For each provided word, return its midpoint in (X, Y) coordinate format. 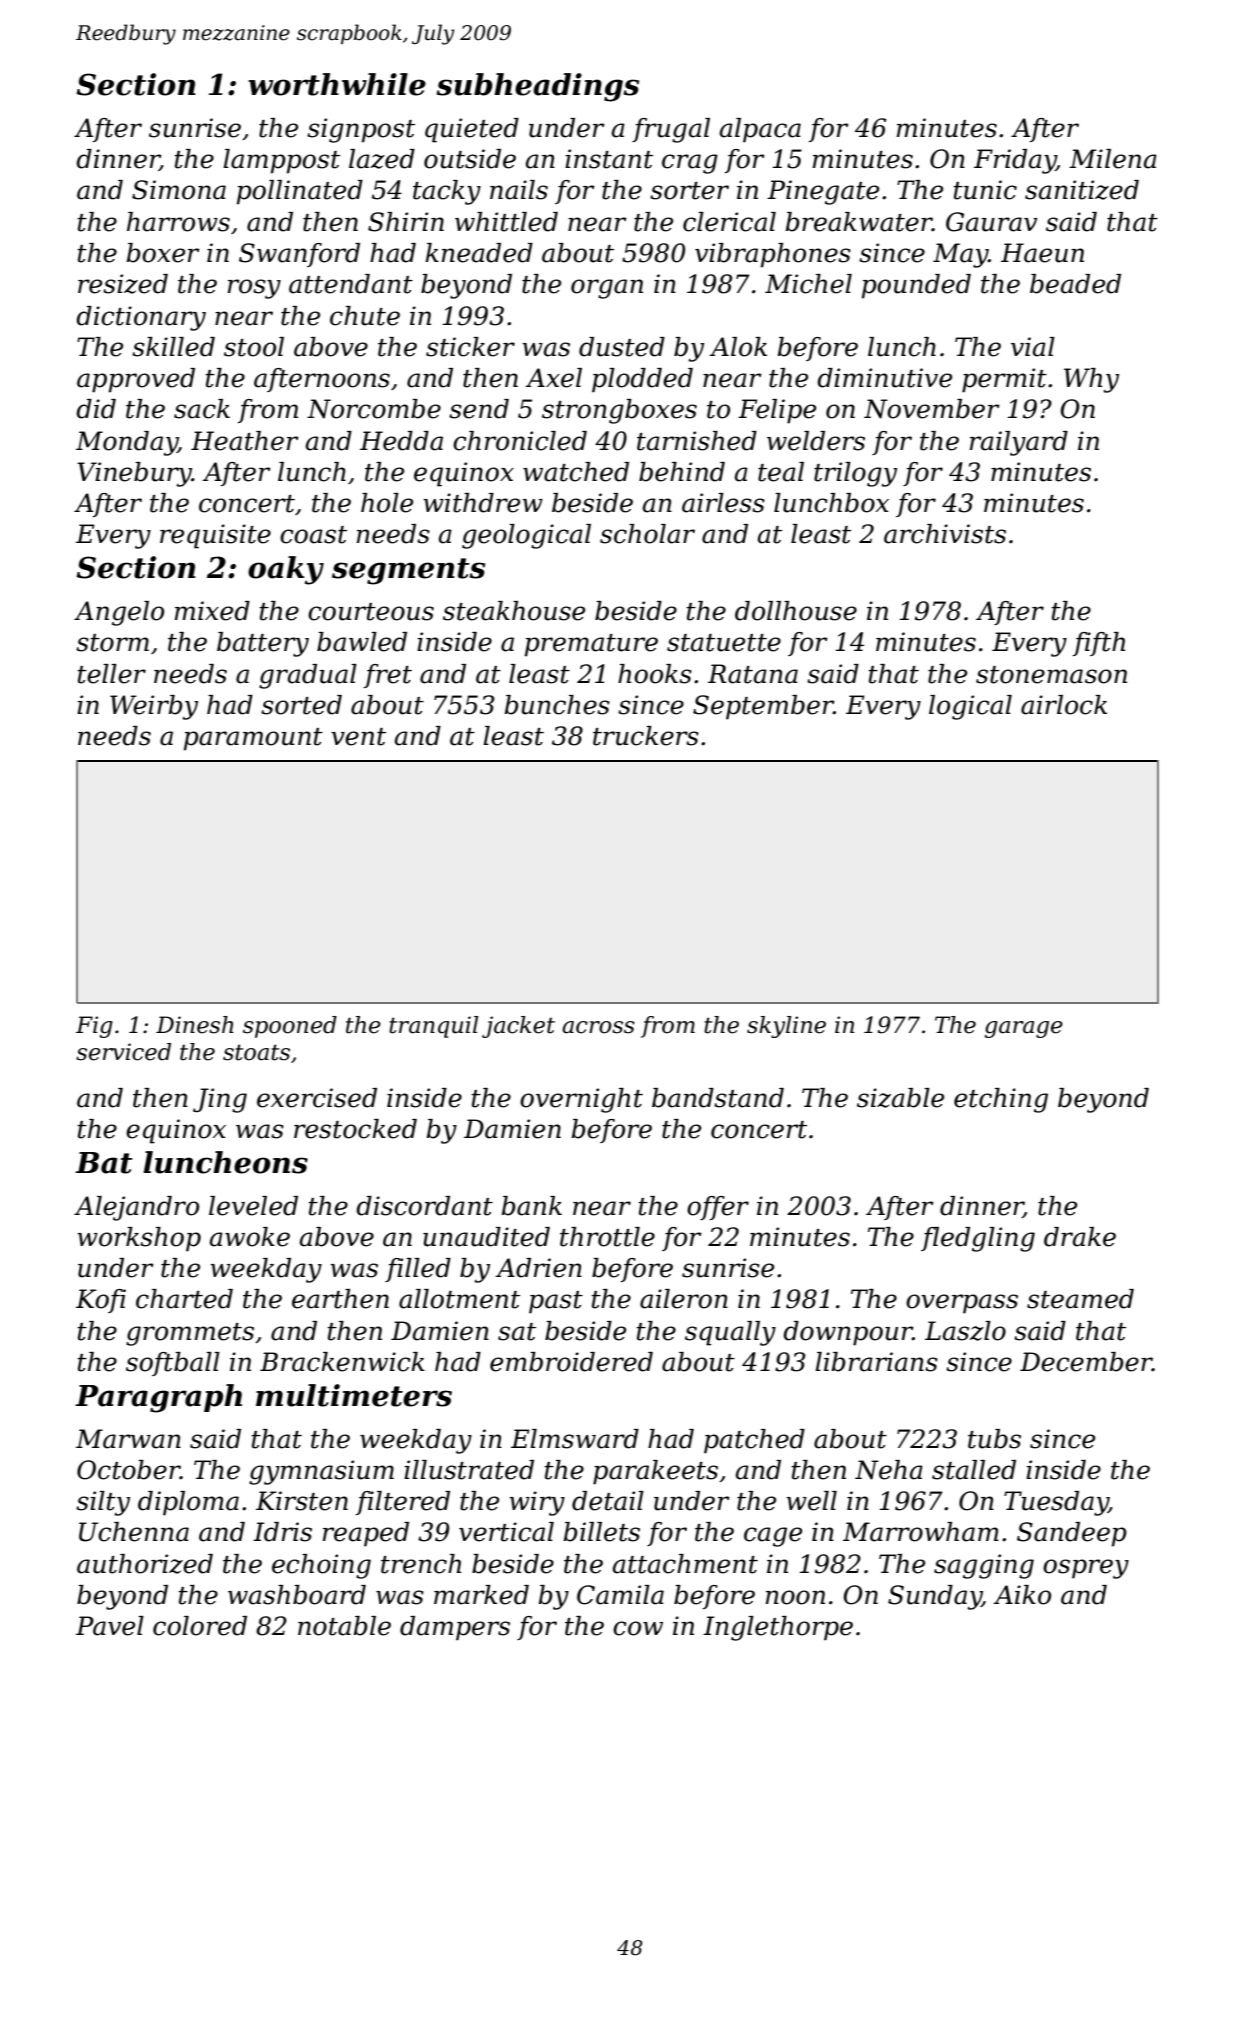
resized (123, 284)
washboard (297, 1595)
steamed (1080, 1299)
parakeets (655, 1472)
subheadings (538, 87)
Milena (1113, 159)
